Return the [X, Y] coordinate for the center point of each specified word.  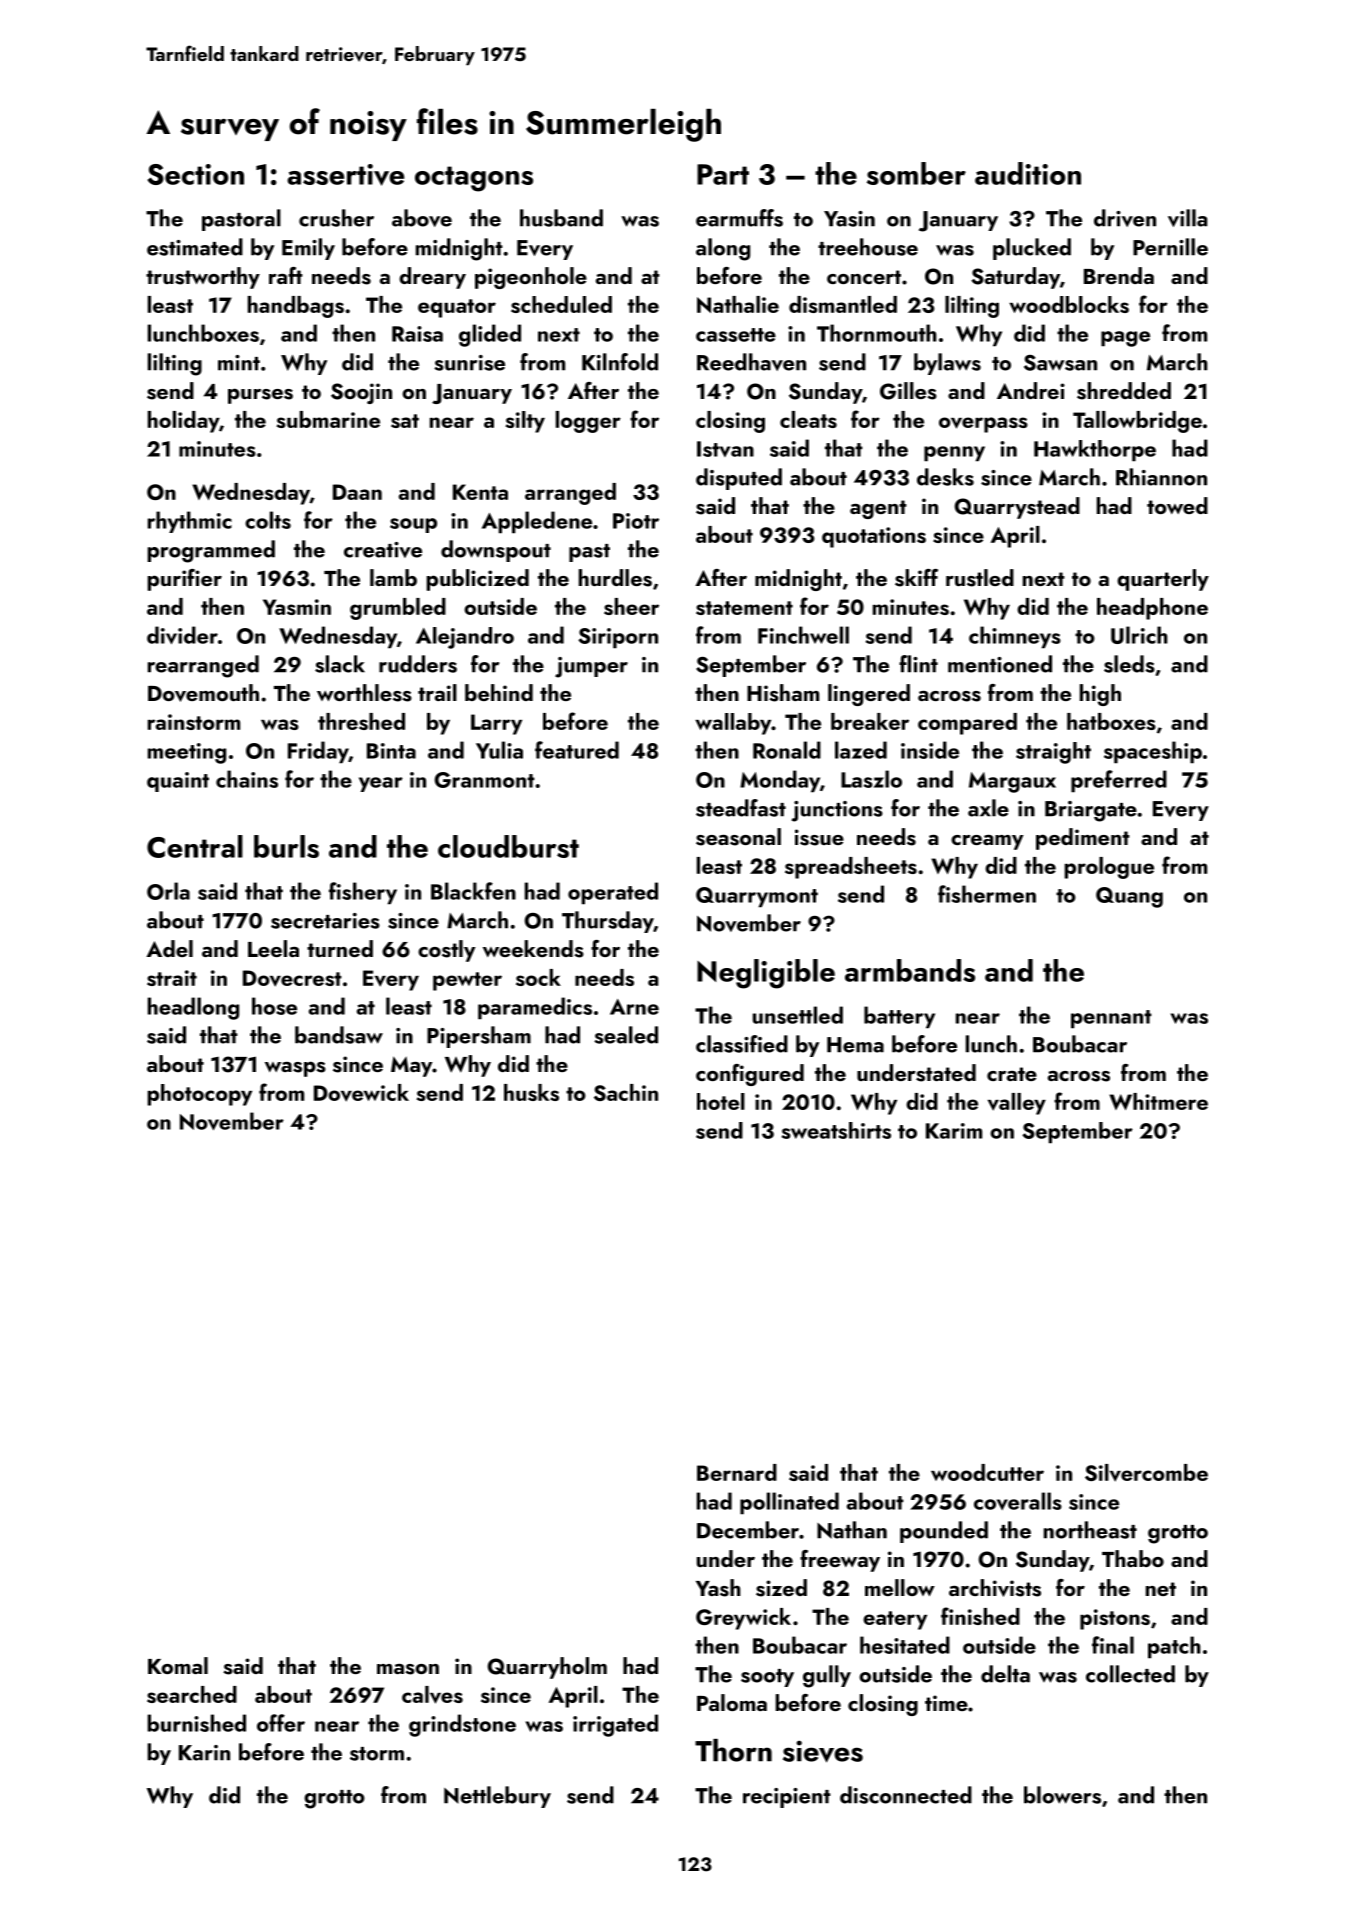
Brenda [1119, 275]
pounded [944, 1532]
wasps [295, 1069]
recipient [787, 1798]
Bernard [737, 1472]
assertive [345, 175]
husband [561, 218]
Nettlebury [497, 1797]
